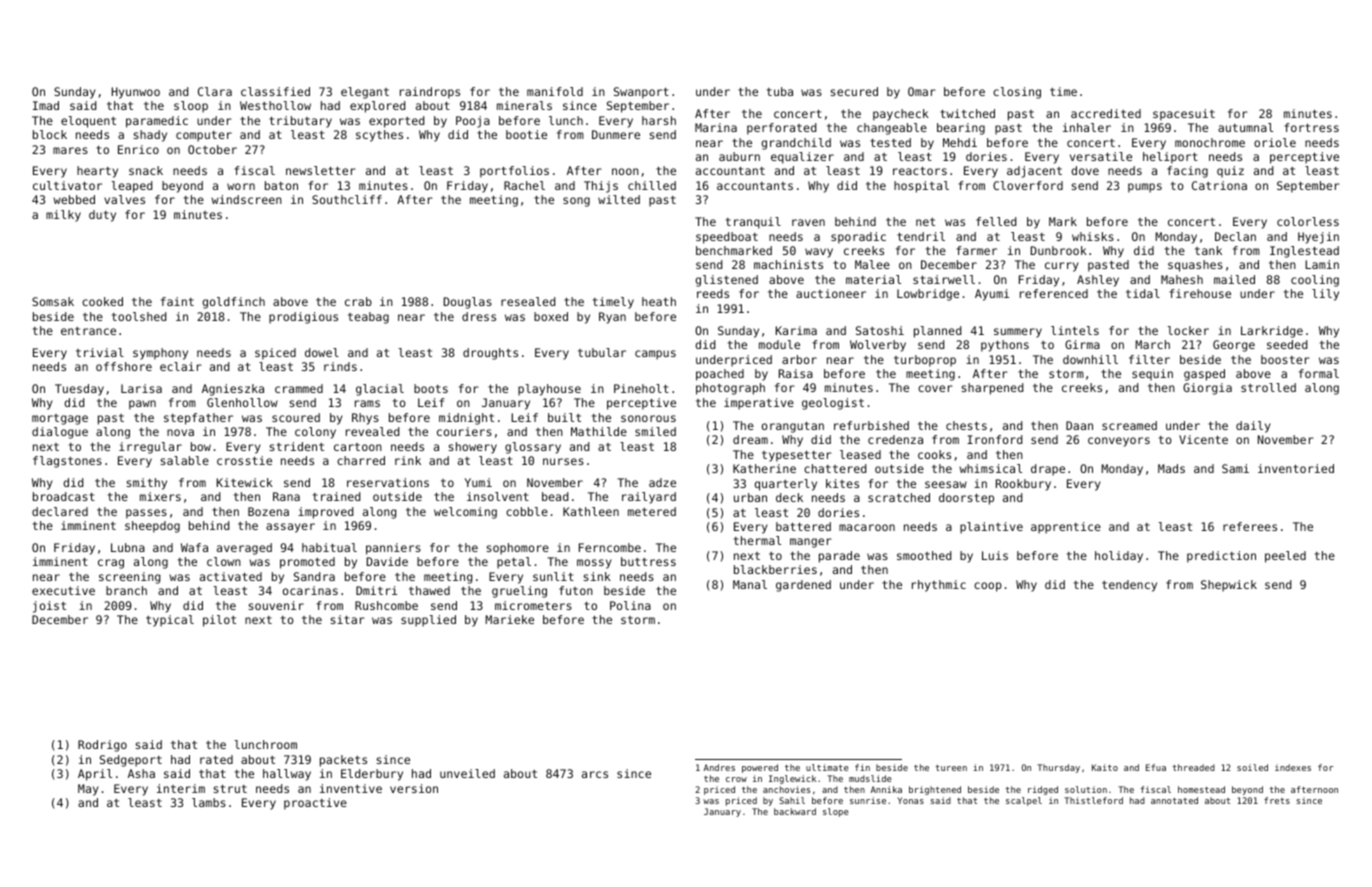 The image size is (1372, 887). What do you see at coordinates (839, 557) in the document?
I see `parade` at bounding box center [839, 557].
